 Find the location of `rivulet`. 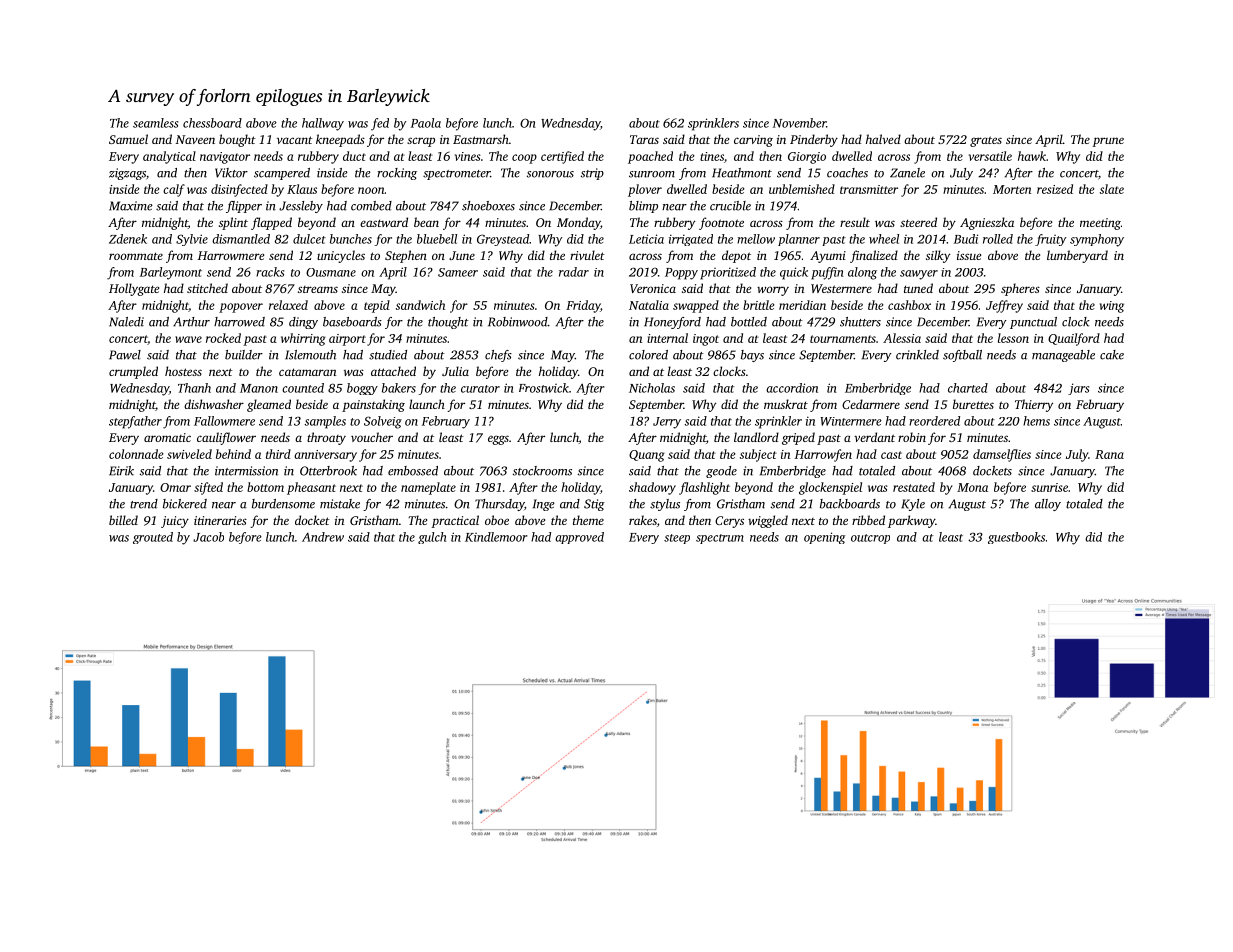

rivulet is located at coordinates (587, 255).
